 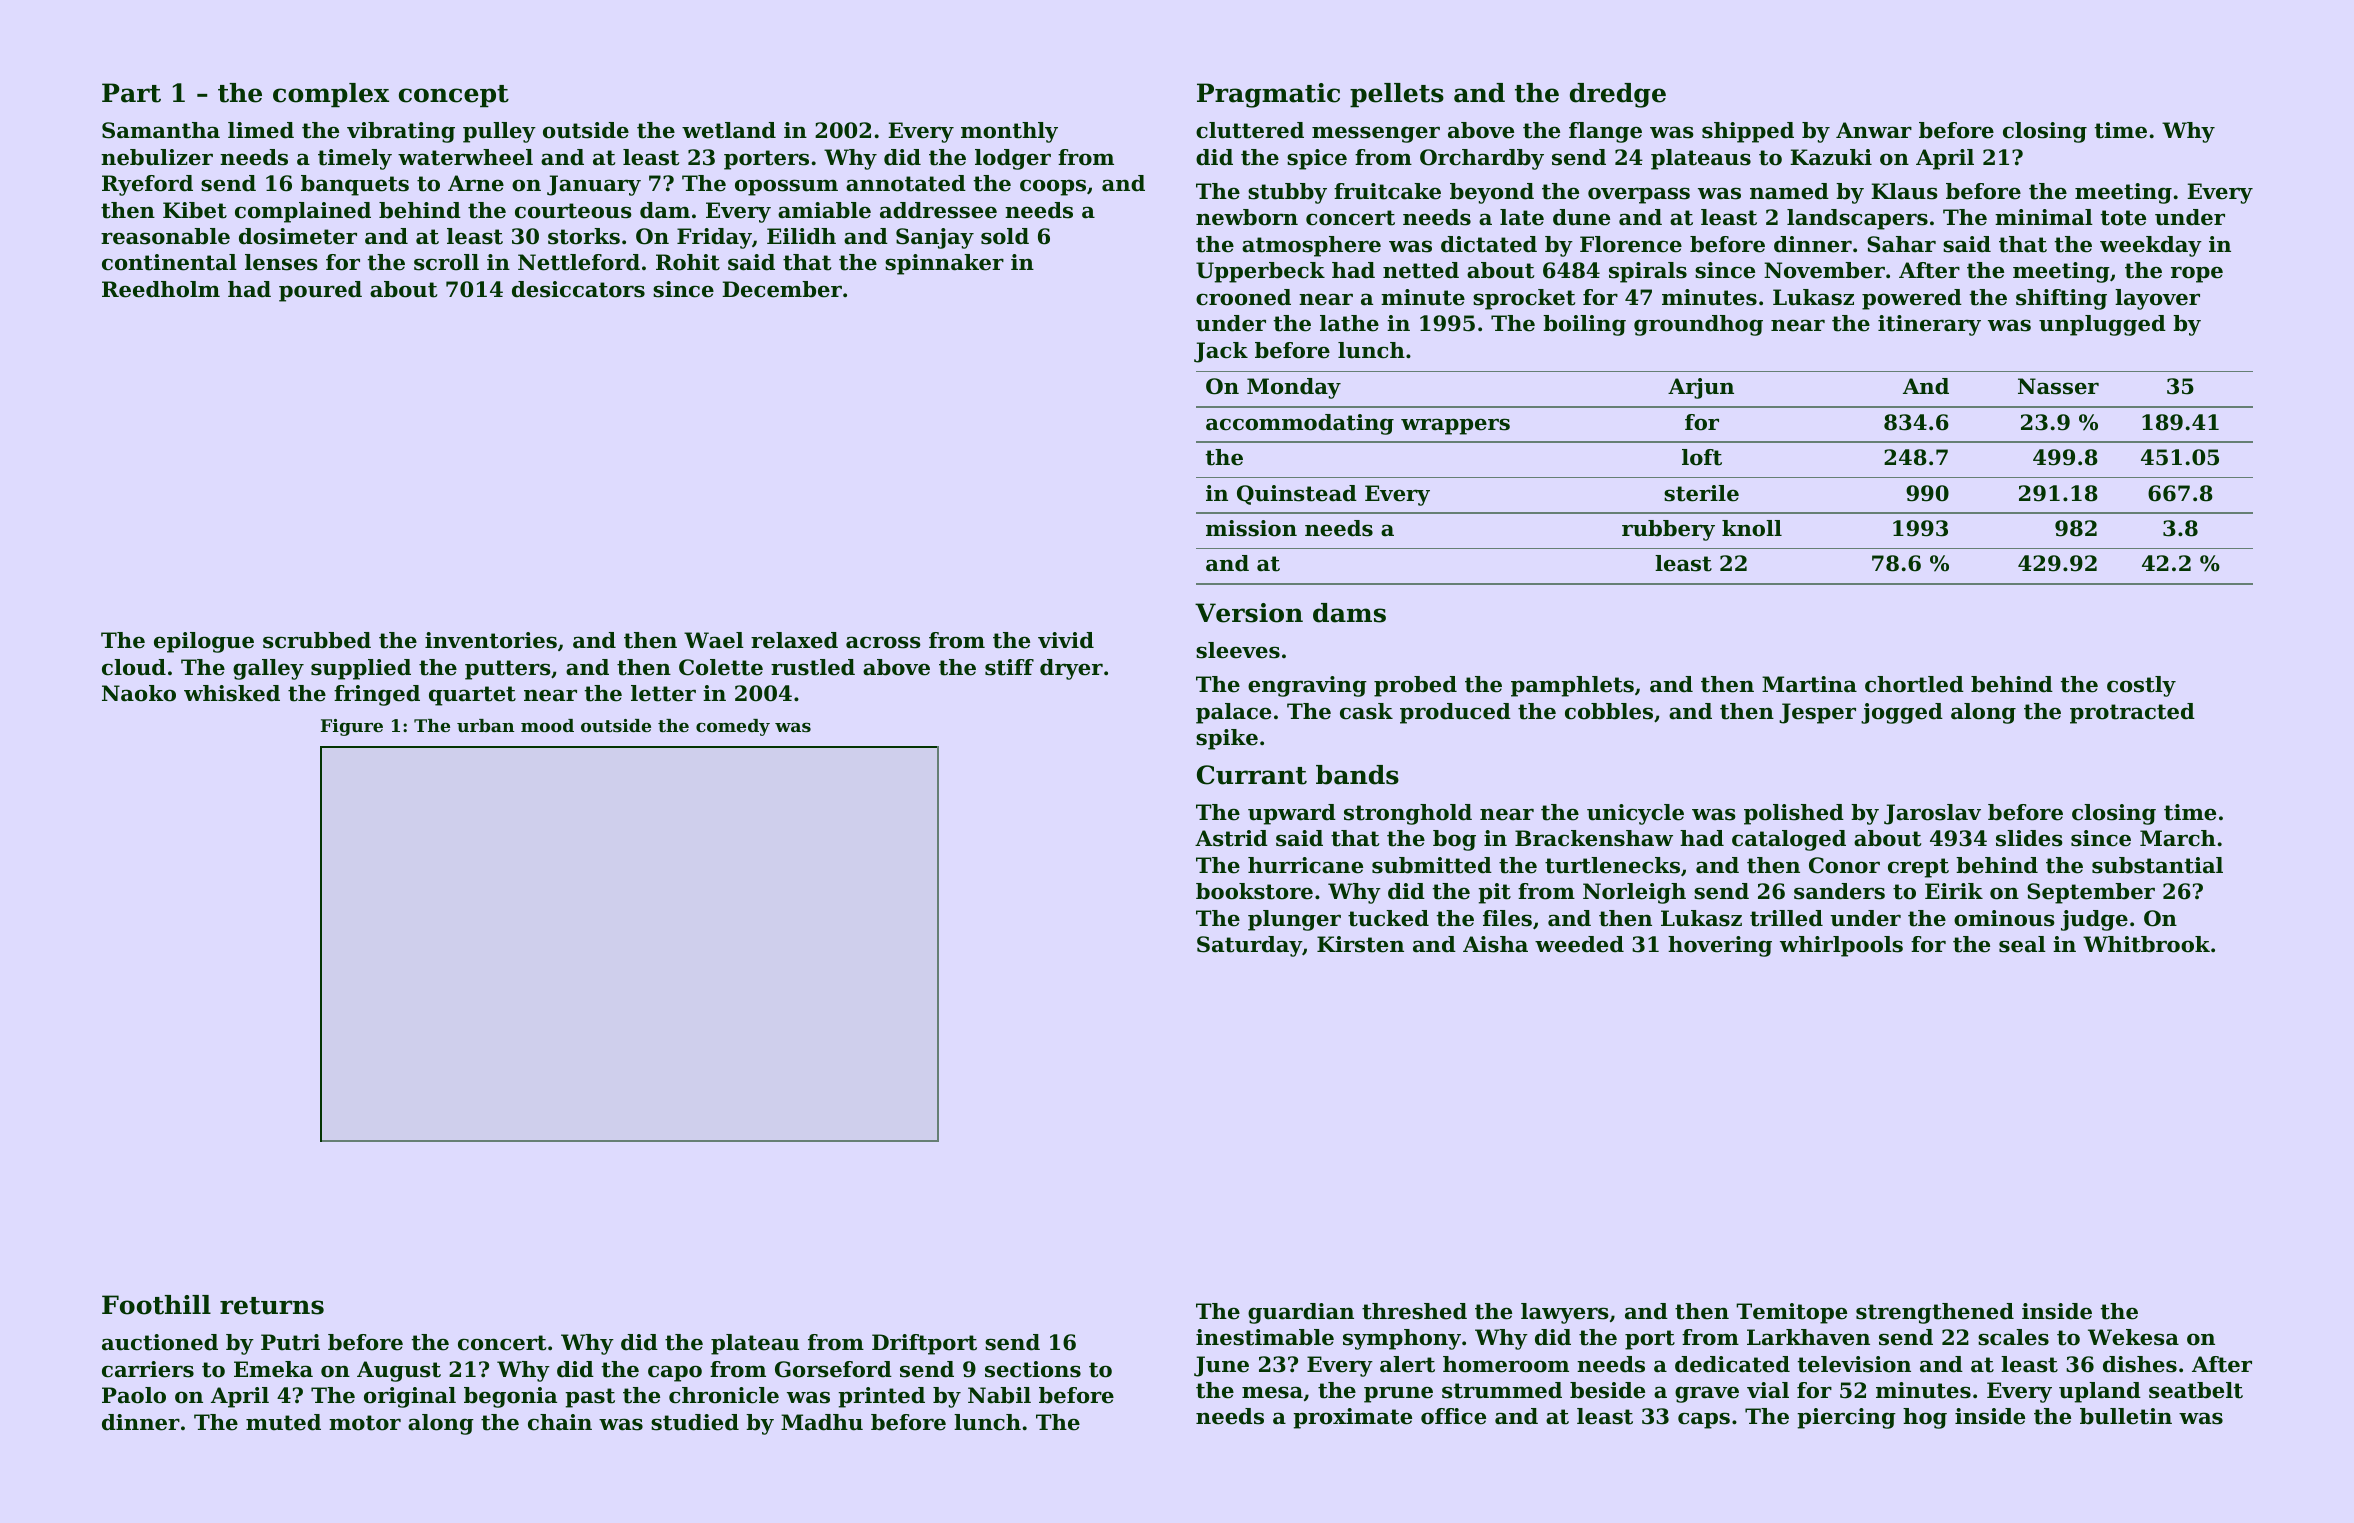 What do you see at coordinates (156, 1305) in the image?
I see `Foothill` at bounding box center [156, 1305].
